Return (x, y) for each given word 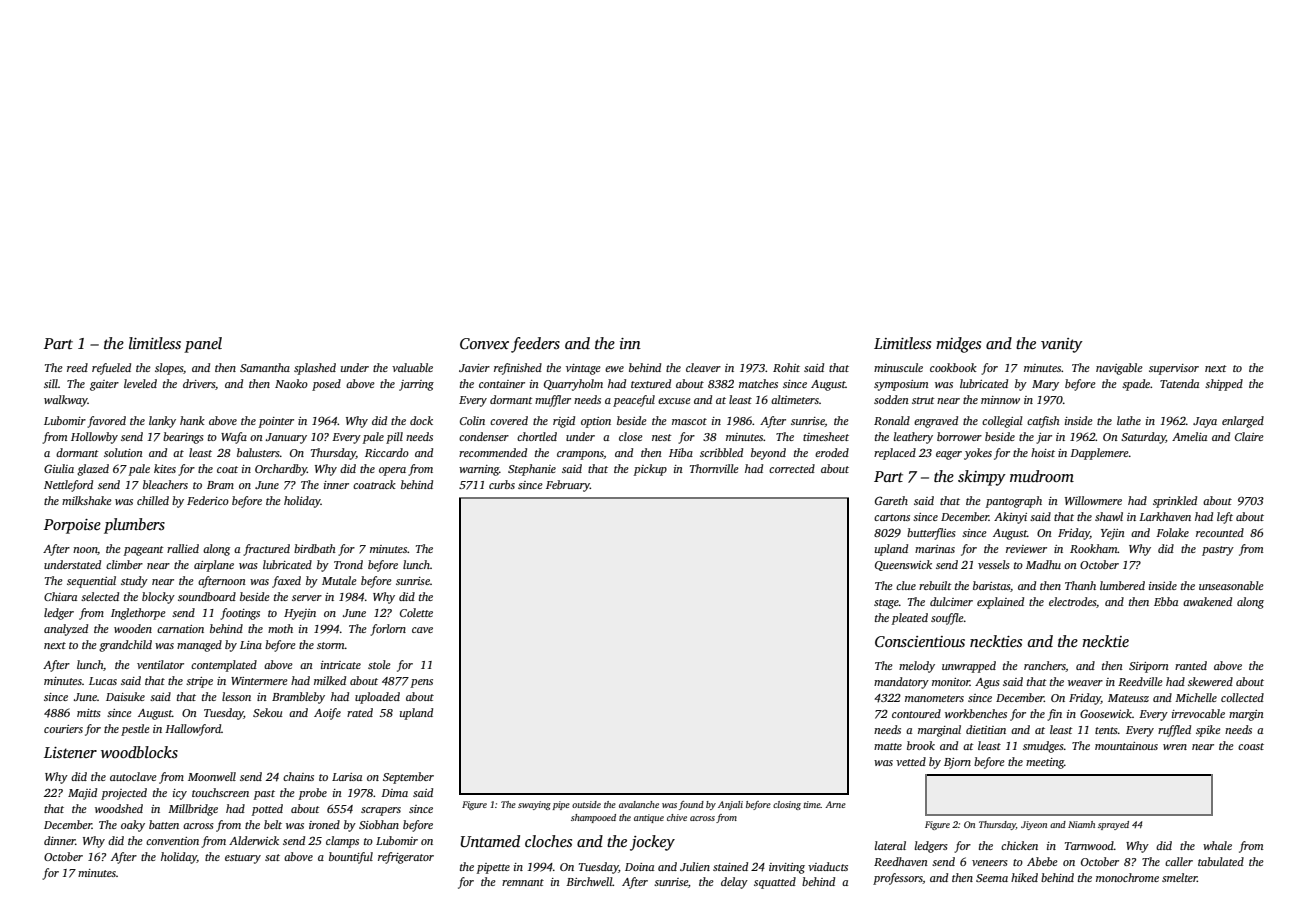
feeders (535, 345)
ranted (1191, 665)
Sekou (268, 712)
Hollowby (94, 438)
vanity (1062, 345)
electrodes (1073, 602)
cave (422, 630)
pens (421, 683)
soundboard (207, 596)
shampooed (593, 818)
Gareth (891, 500)
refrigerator (406, 858)
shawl (1109, 516)
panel (203, 345)
